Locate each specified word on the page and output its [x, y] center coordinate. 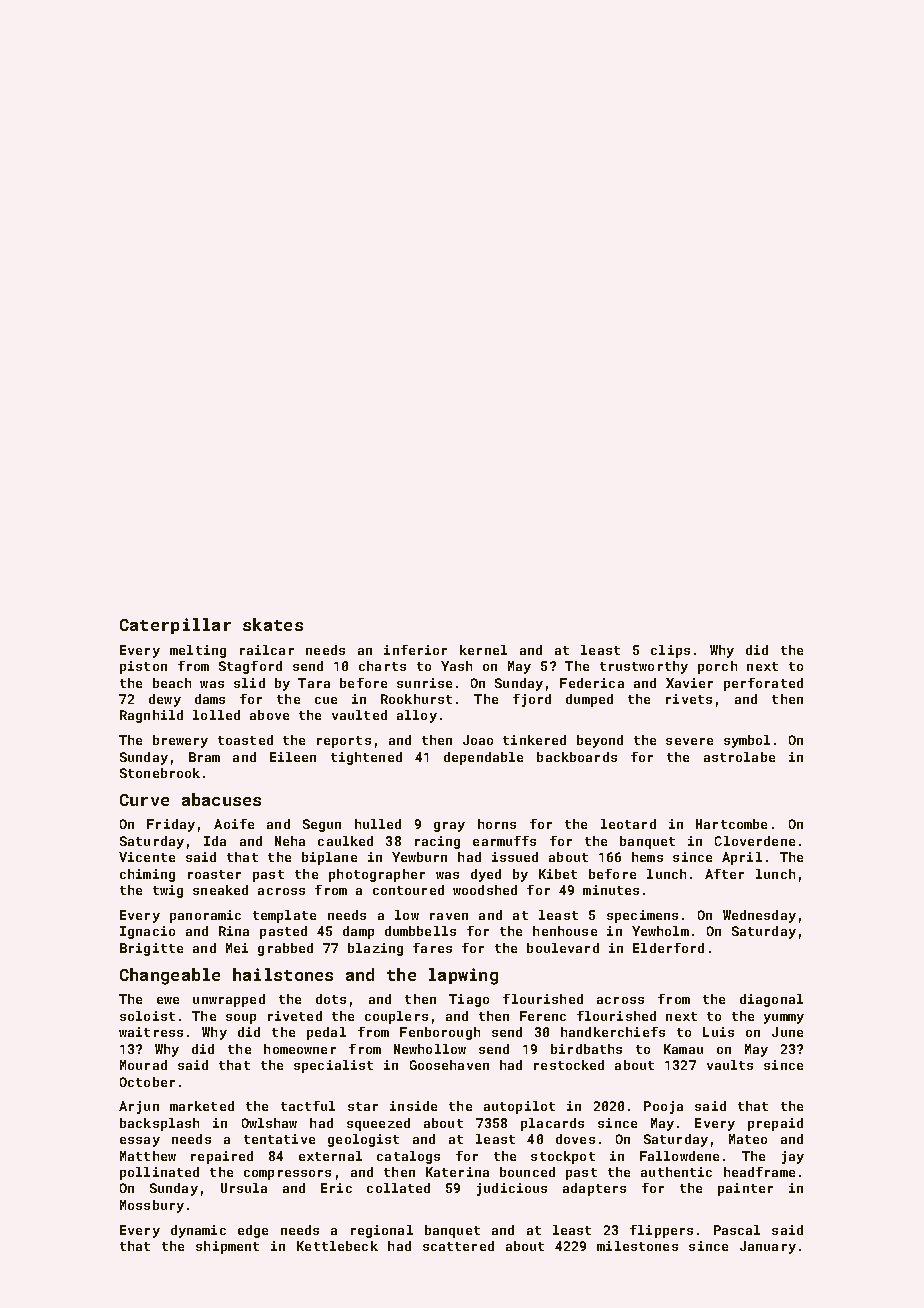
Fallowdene [679, 1156]
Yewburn [419, 857]
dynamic [198, 1231]
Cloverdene [755, 841]
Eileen [293, 757]
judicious [512, 1189]
